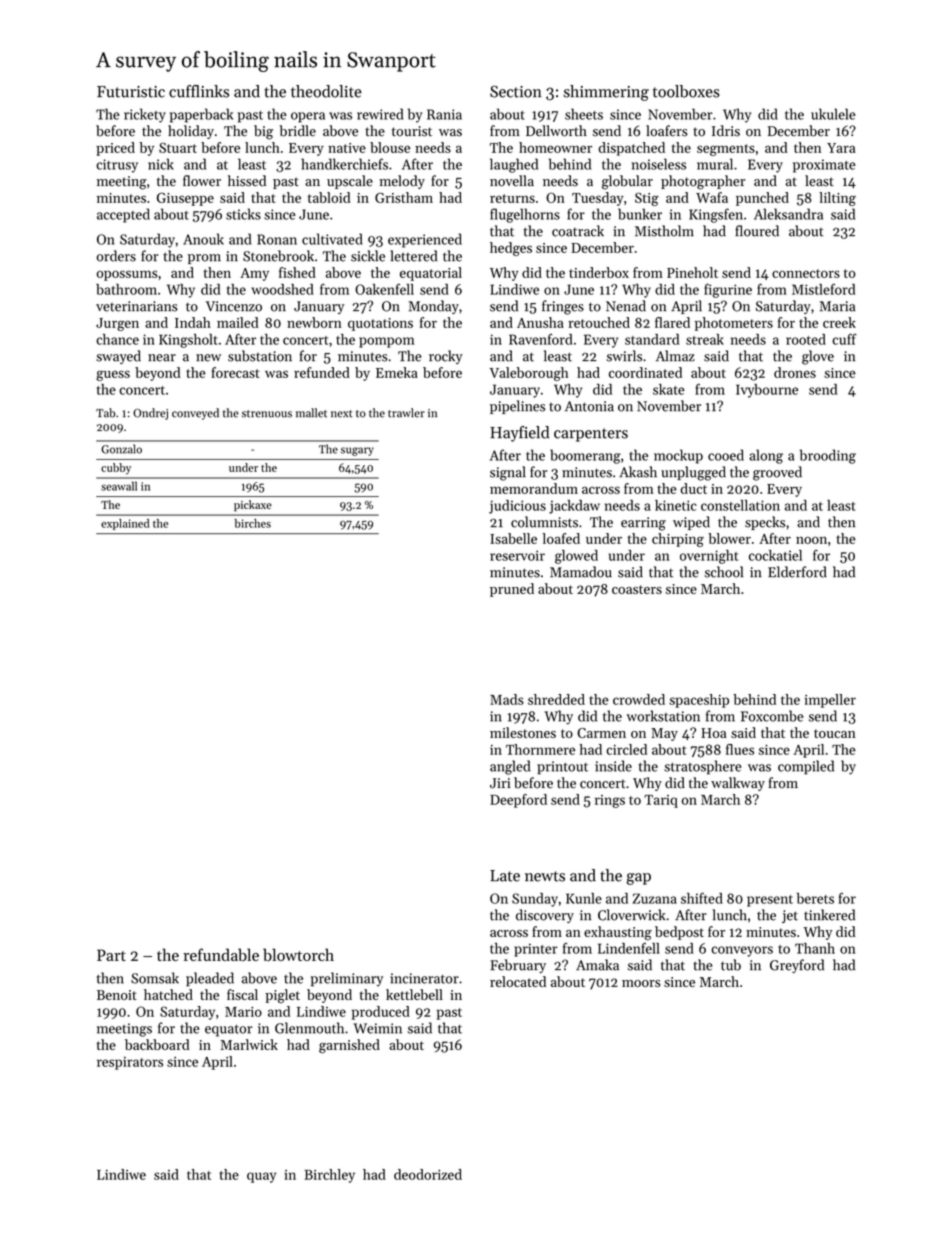 Image resolution: width=952 pixels, height=1233 pixels. Describe the element at coordinates (131, 92) in the image. I see `Futuristic` at that location.
